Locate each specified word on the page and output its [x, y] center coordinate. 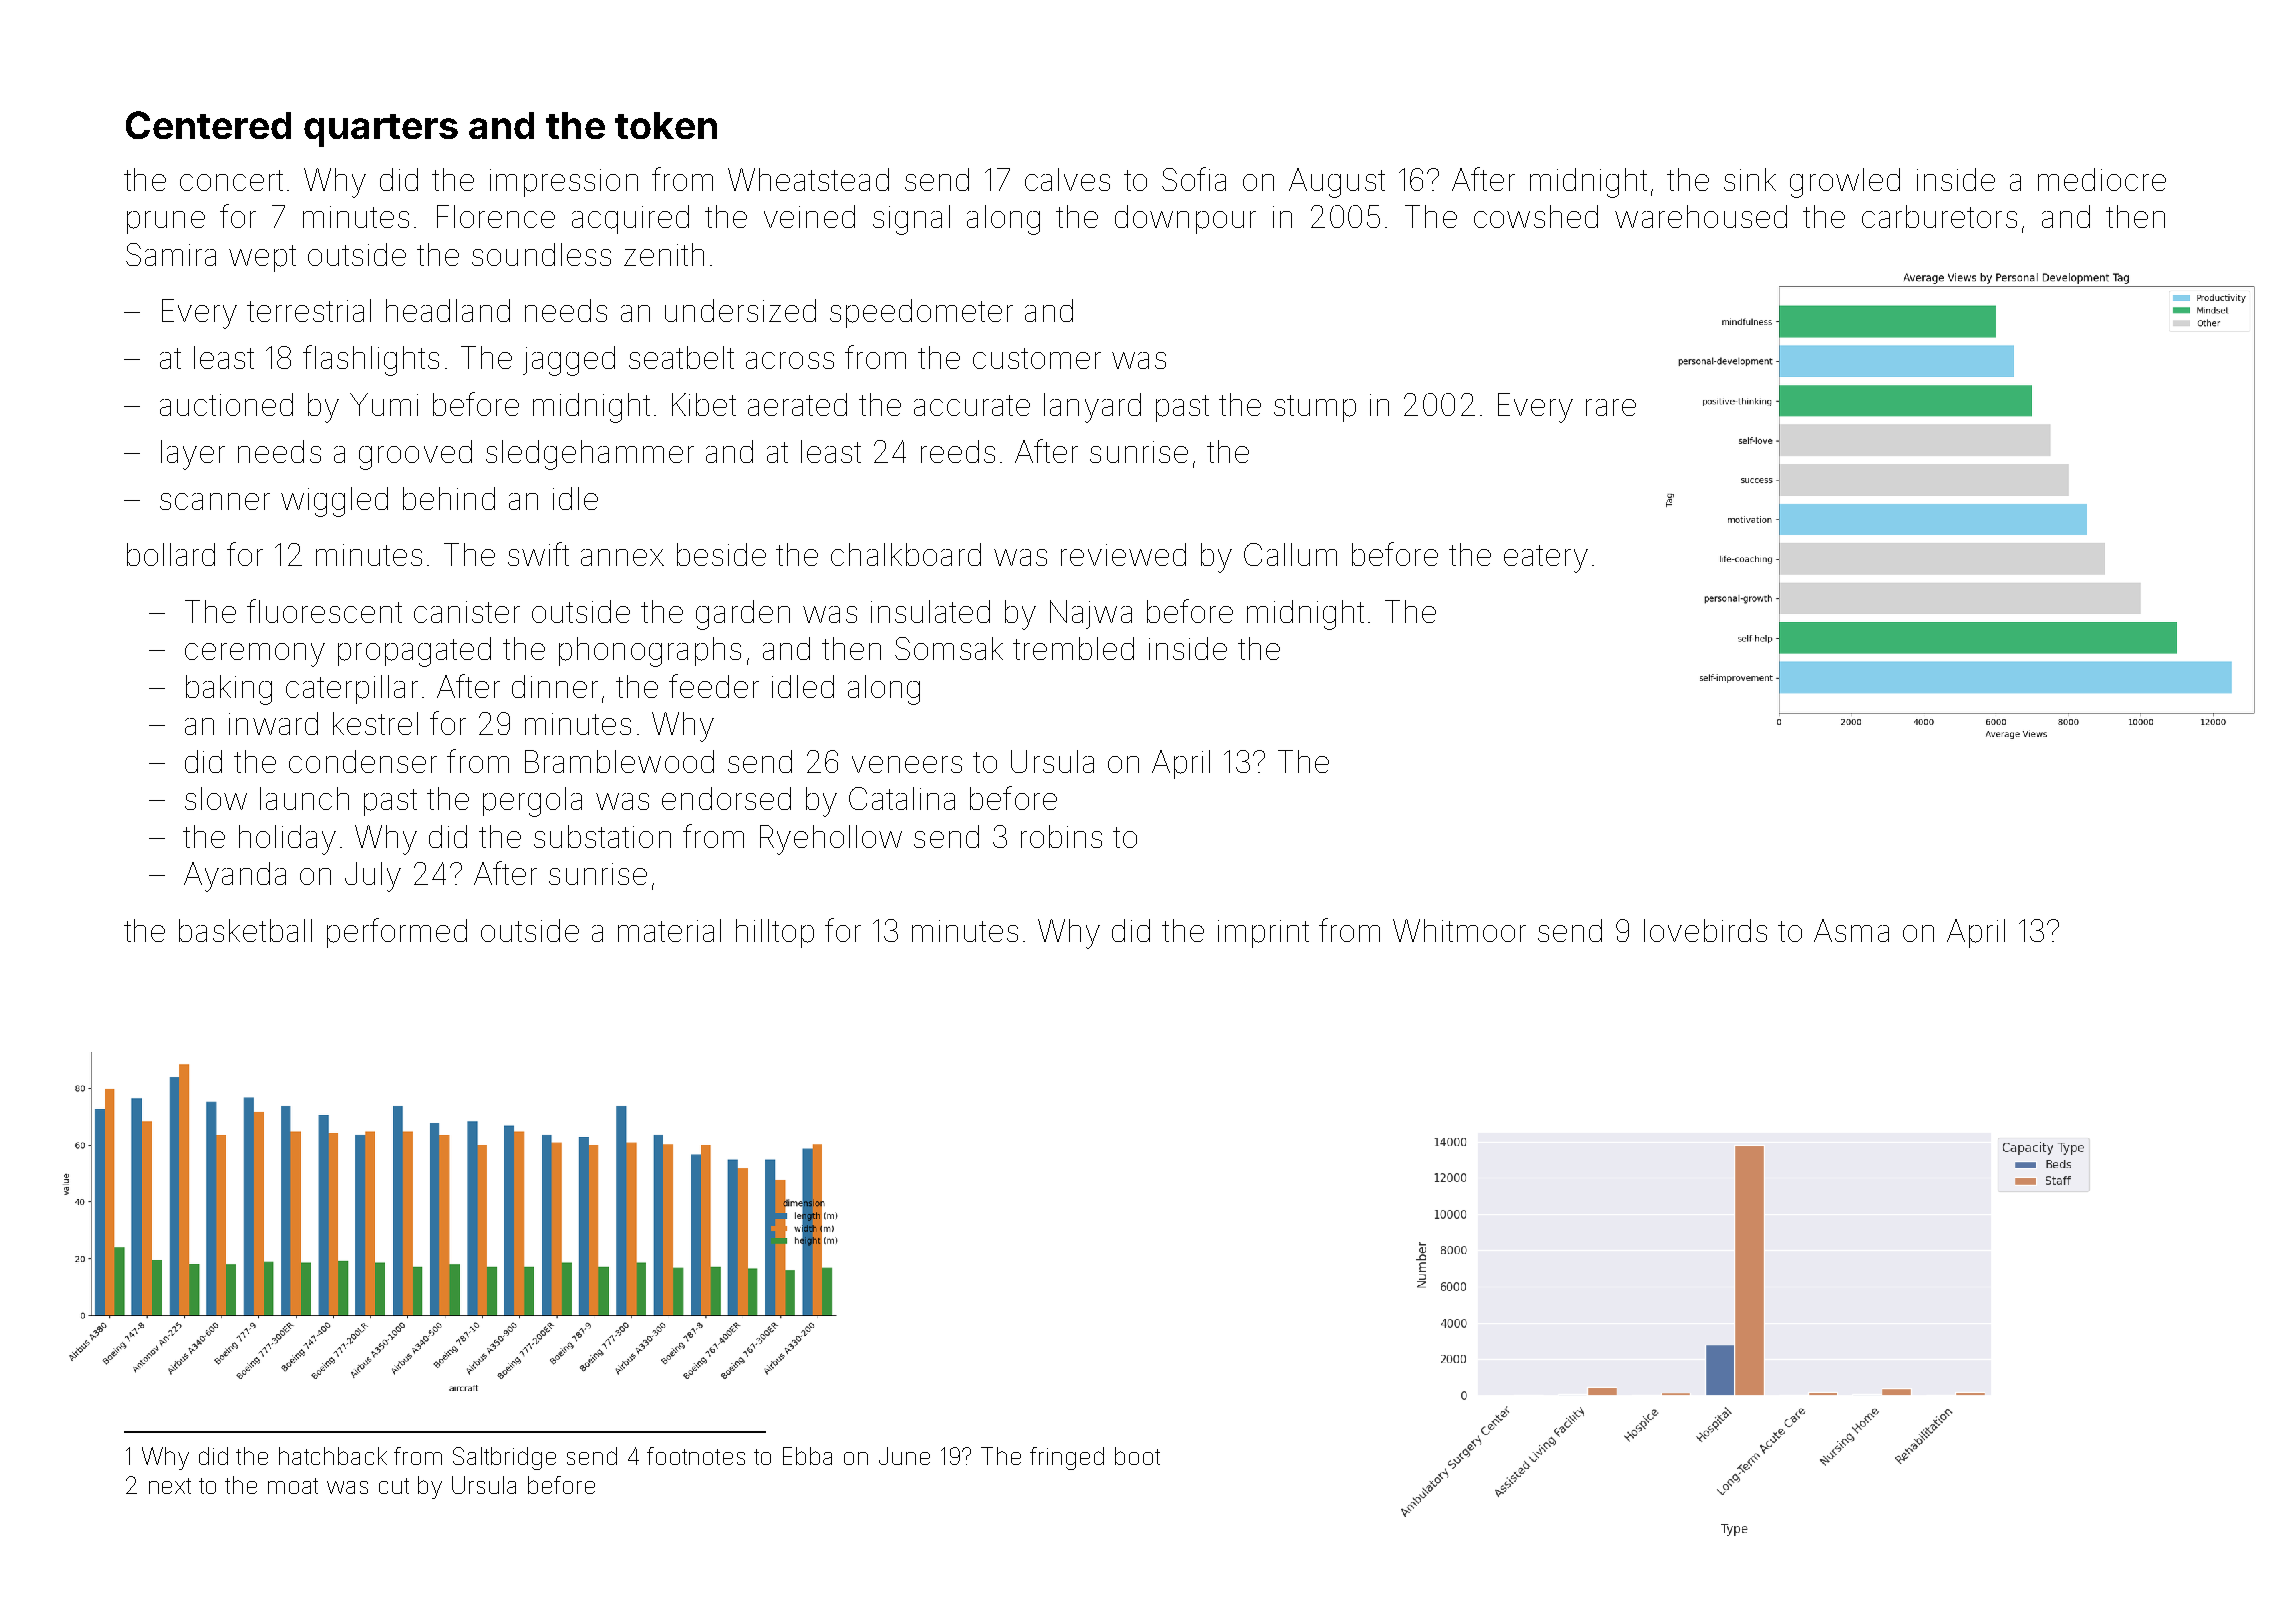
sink [1750, 179]
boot [1137, 1456]
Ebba [807, 1456]
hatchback [333, 1456]
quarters [381, 130]
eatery [1546, 559]
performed [397, 933]
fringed [1067, 1458]
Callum [1290, 554]
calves [1067, 179]
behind [449, 498]
